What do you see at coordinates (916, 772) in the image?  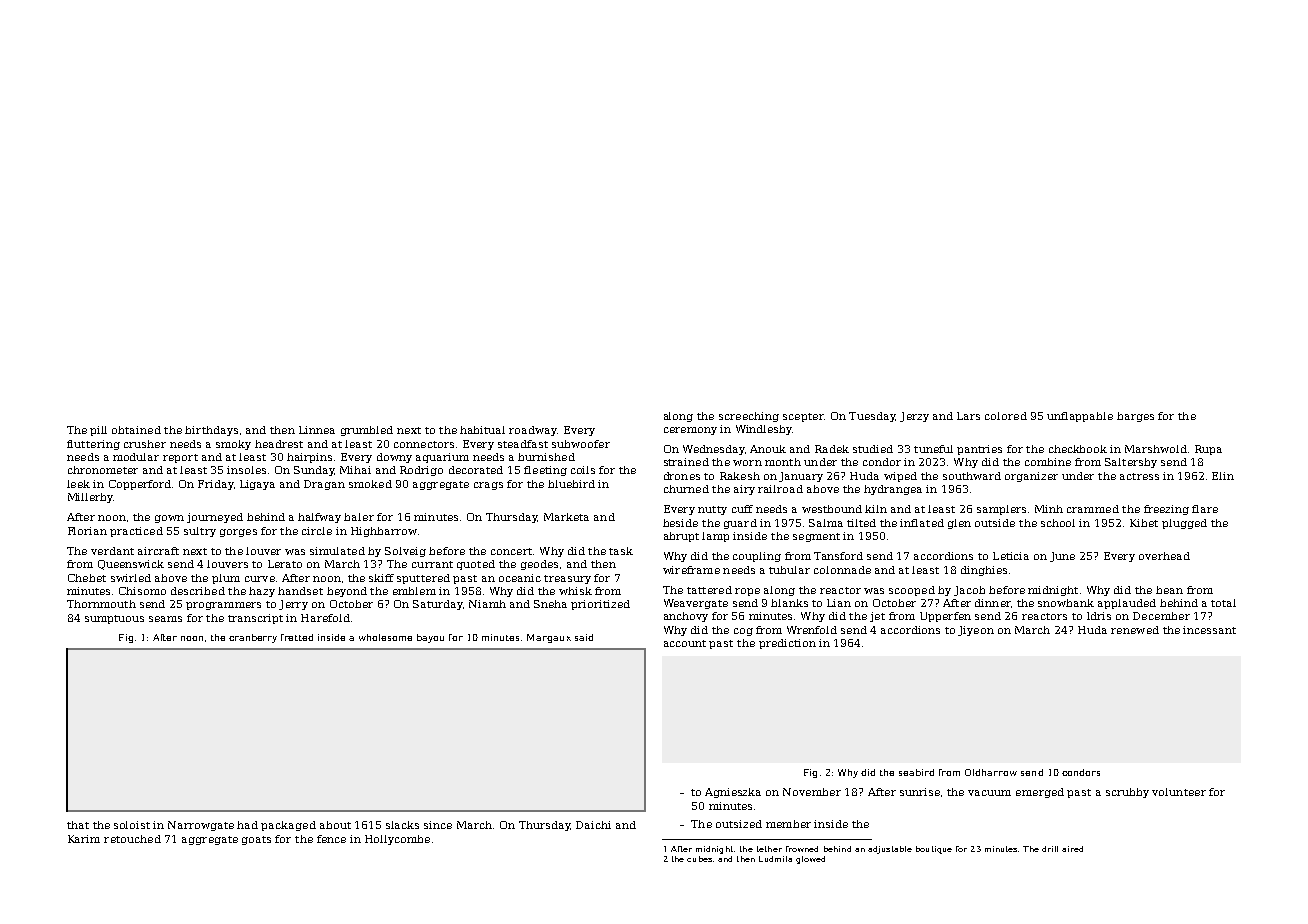 I see `seabird` at bounding box center [916, 772].
